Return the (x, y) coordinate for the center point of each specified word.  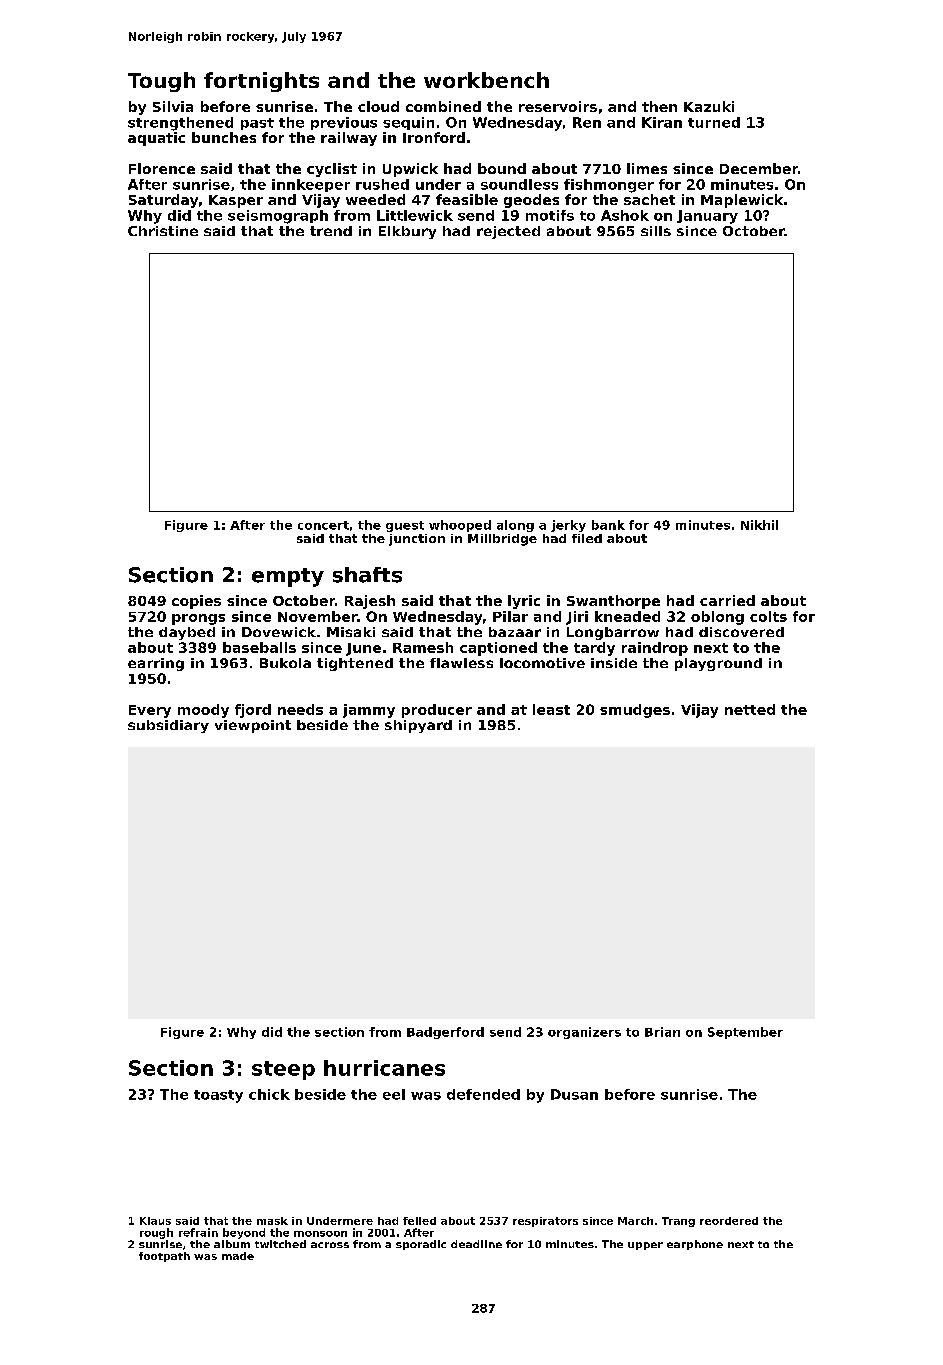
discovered (741, 632)
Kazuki (709, 106)
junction (417, 540)
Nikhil (759, 525)
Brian (662, 1032)
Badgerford (445, 1033)
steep (283, 1070)
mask (272, 1221)
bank (608, 525)
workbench (486, 80)
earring (156, 664)
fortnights (261, 82)
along (515, 526)
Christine (163, 231)
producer (437, 711)
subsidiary (168, 726)
